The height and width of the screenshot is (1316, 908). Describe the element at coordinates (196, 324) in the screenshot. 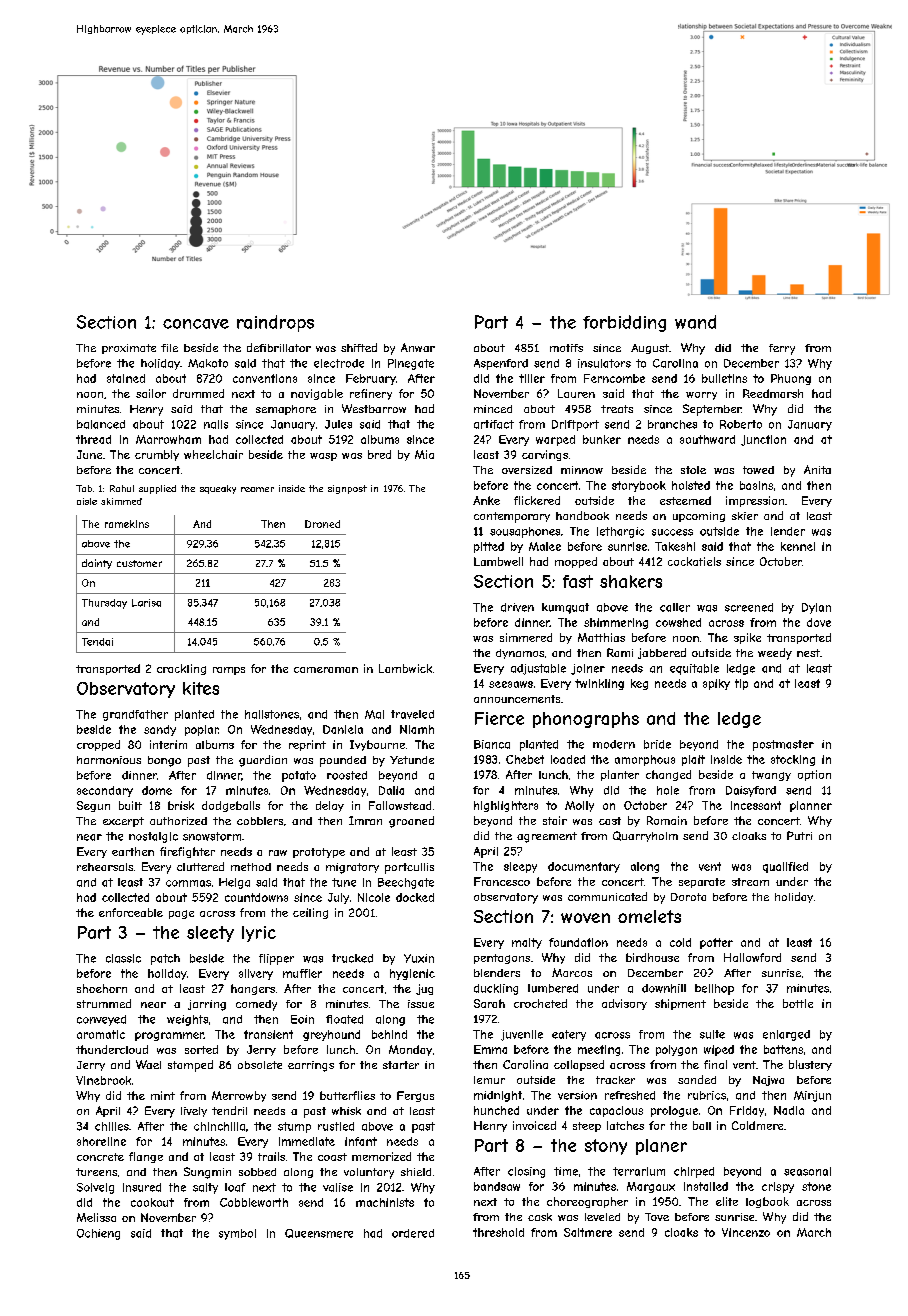

I see `concave` at that location.
